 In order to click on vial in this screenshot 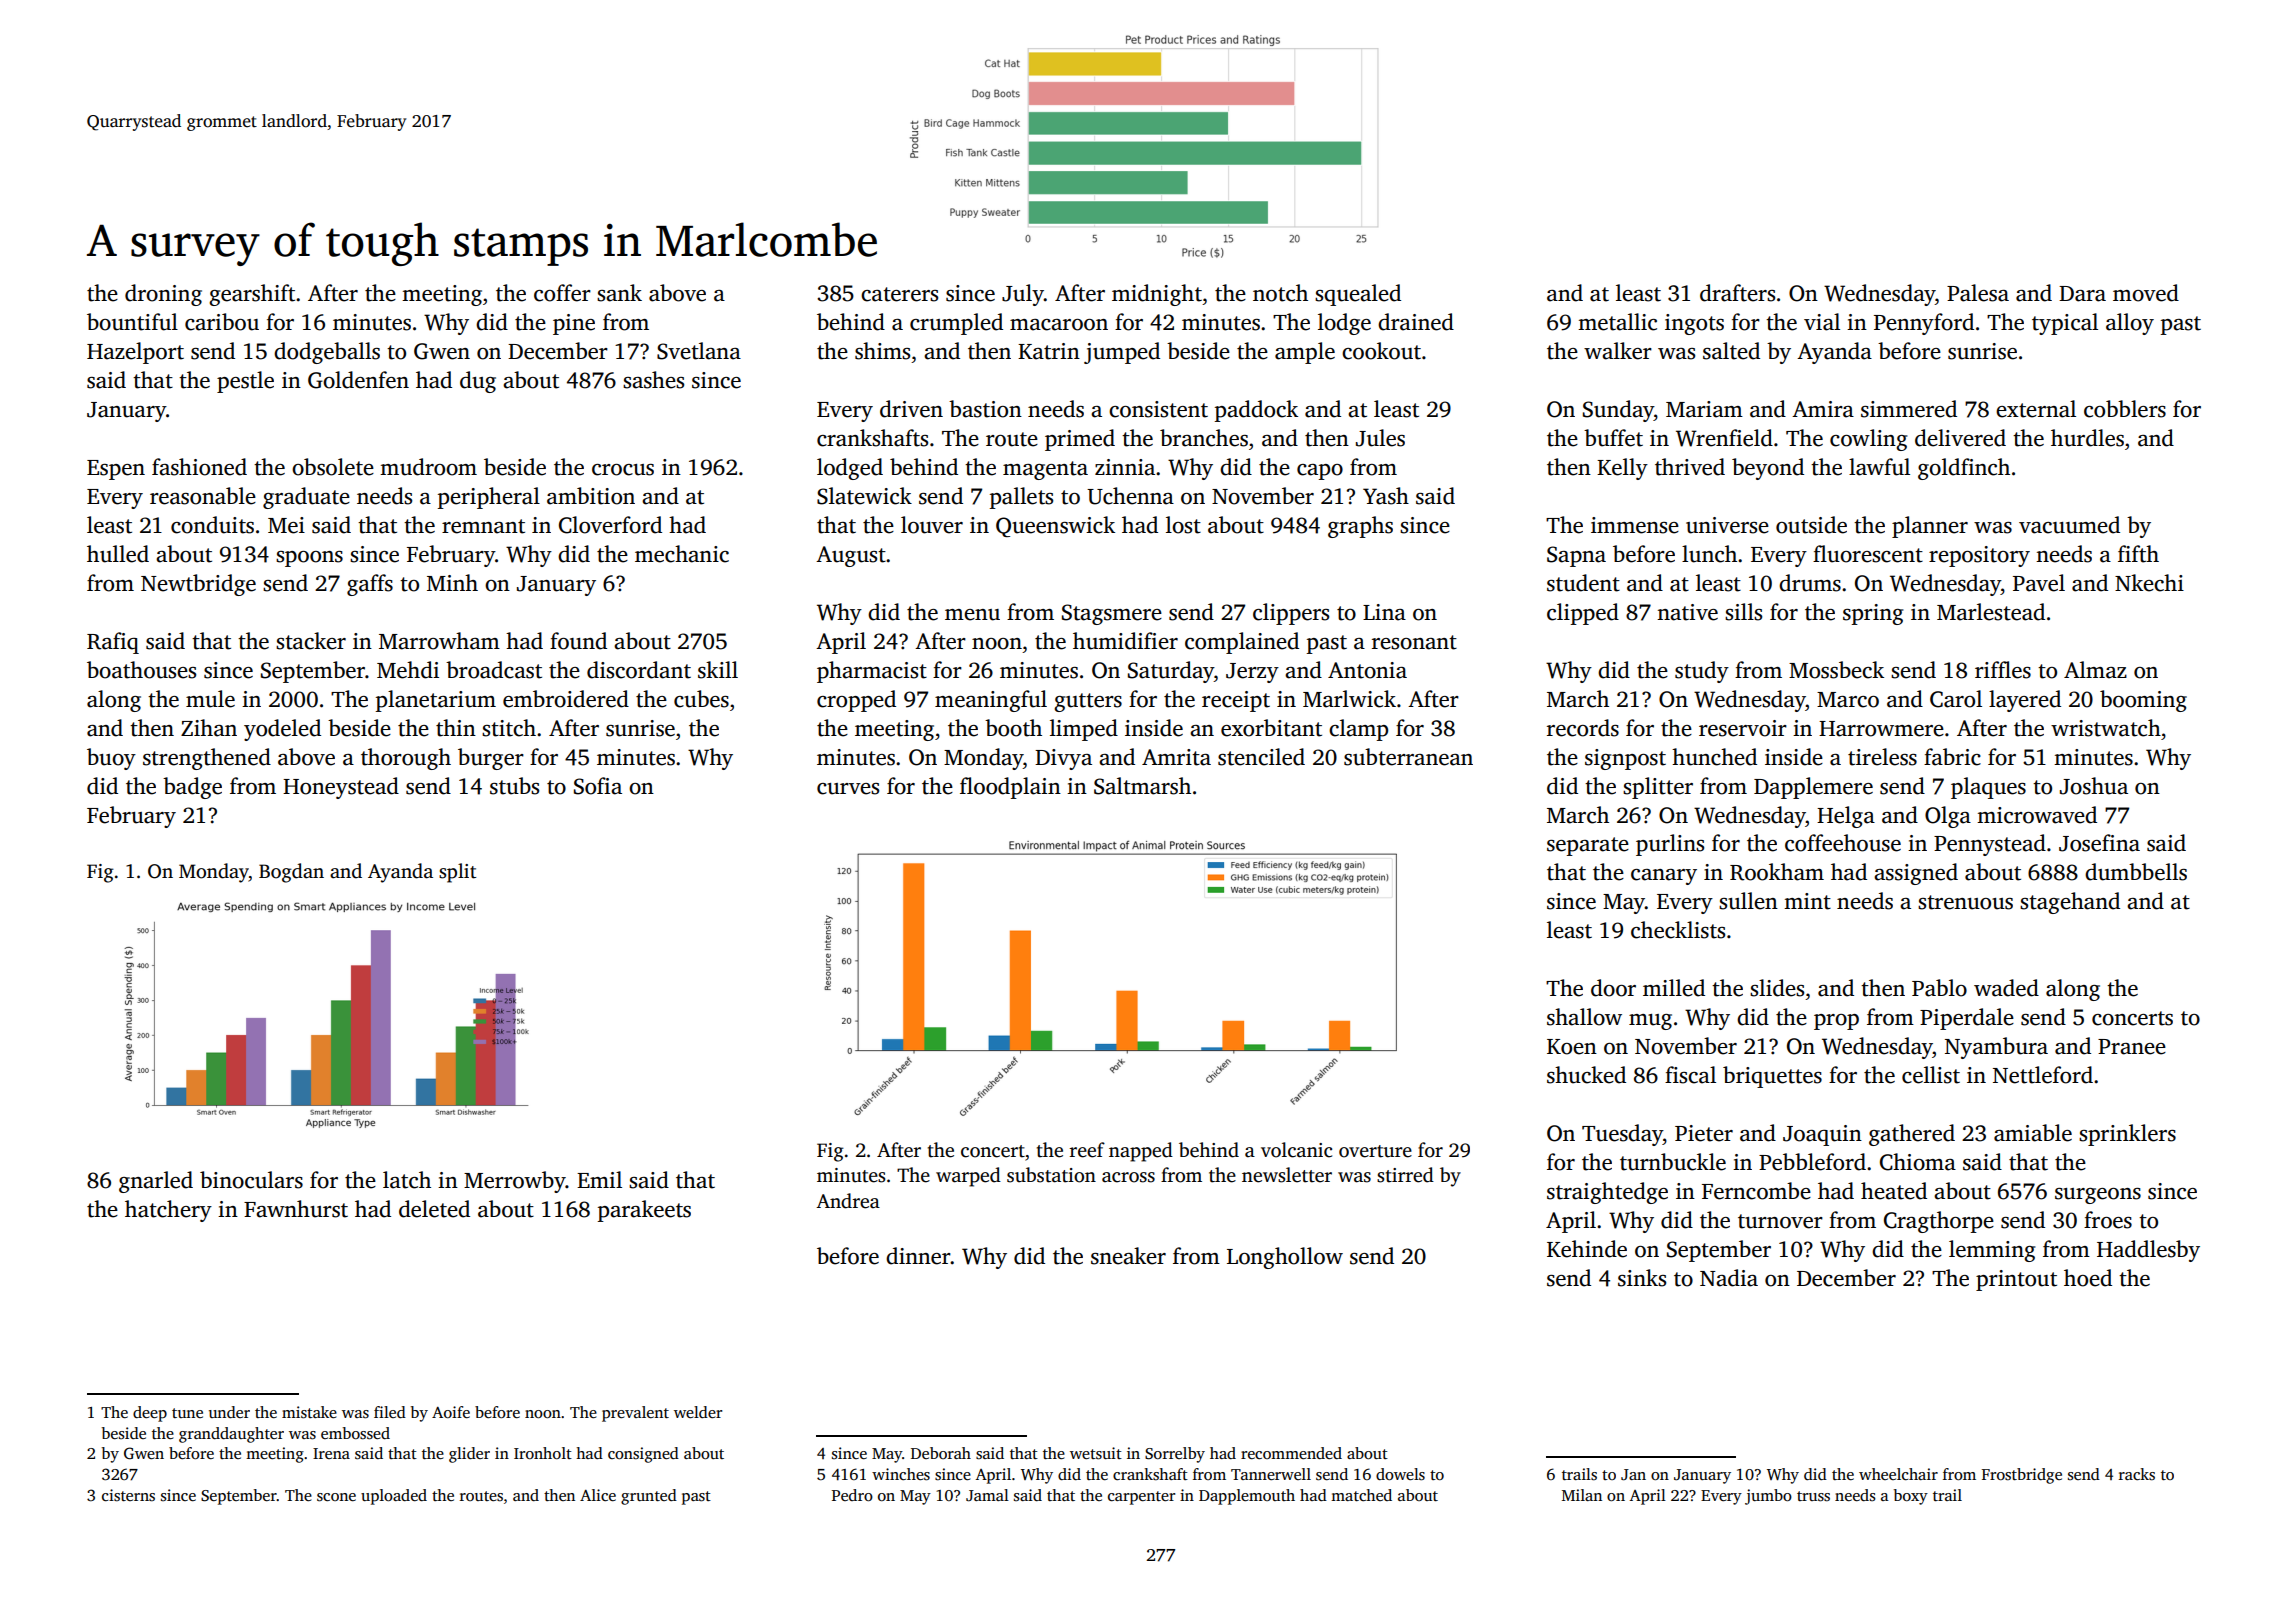, I will do `click(1822, 322)`.
